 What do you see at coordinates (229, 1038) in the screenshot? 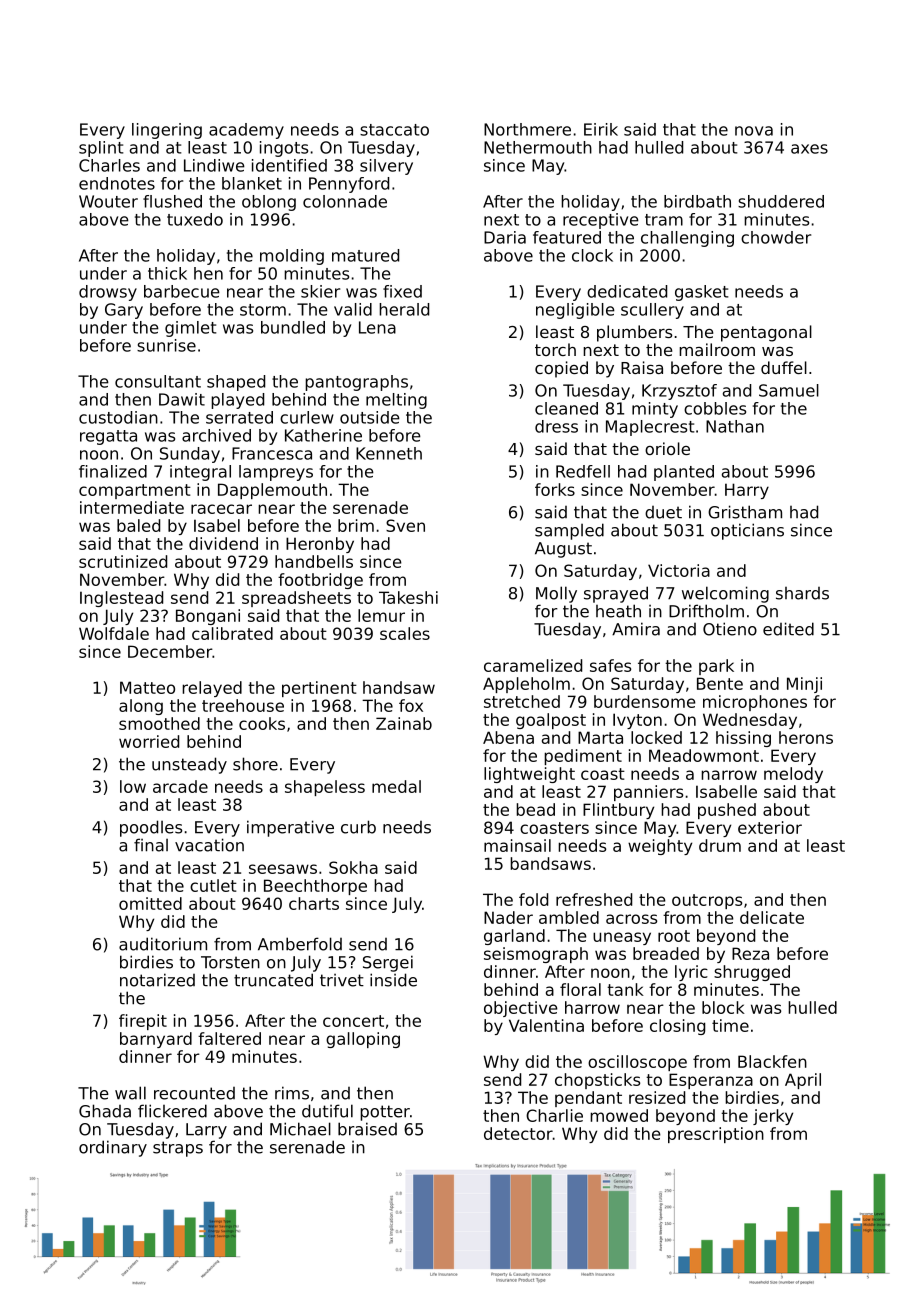
I see `faltered` at bounding box center [229, 1038].
